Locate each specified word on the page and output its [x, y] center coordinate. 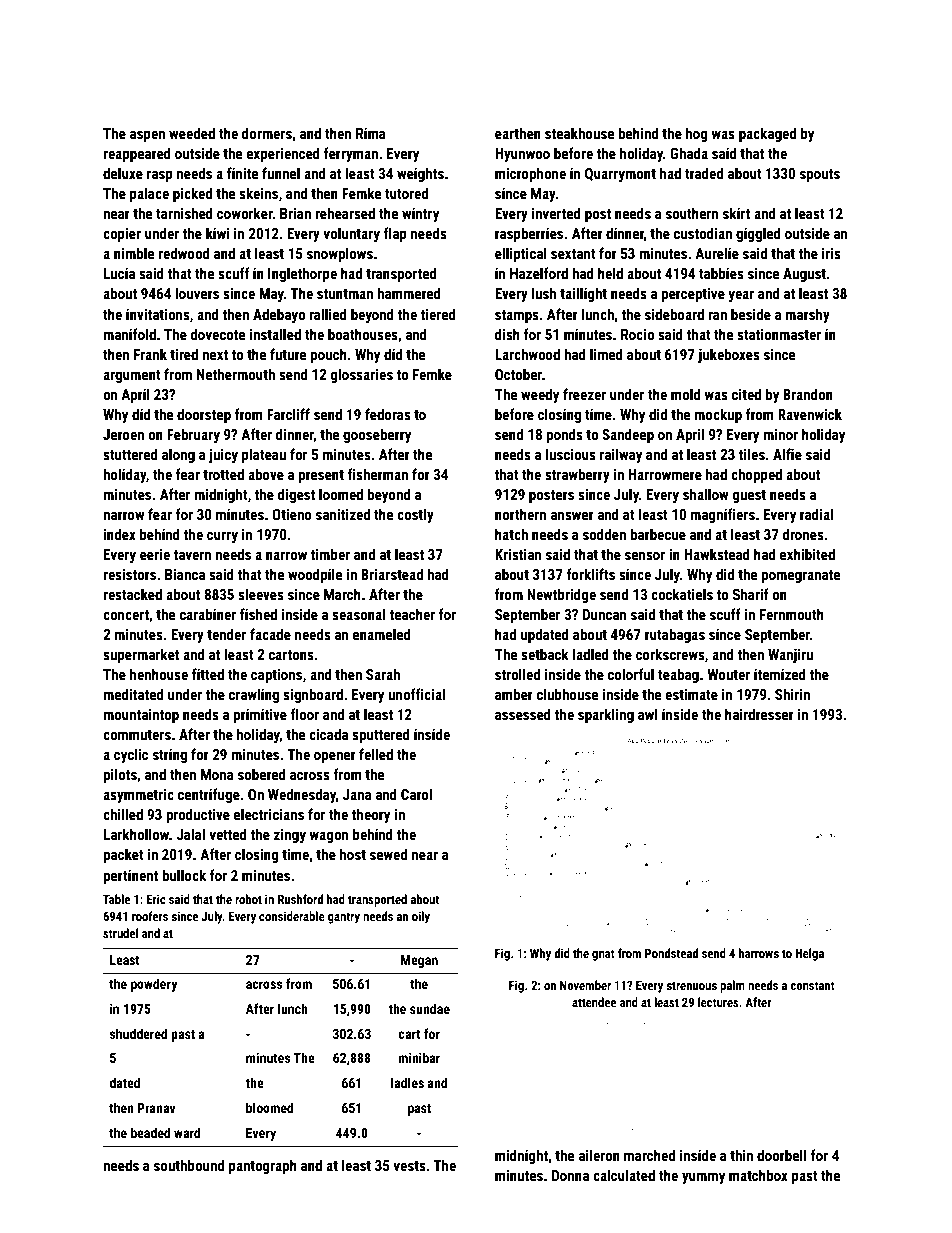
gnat [603, 955]
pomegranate [800, 576]
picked [192, 194]
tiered [437, 314]
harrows [759, 953]
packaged [767, 134]
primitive [260, 716]
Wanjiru [790, 656]
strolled [517, 674]
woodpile [315, 575]
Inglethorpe [302, 274]
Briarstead [392, 574]
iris [831, 253]
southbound [189, 1165]
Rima [371, 133]
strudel [120, 933]
